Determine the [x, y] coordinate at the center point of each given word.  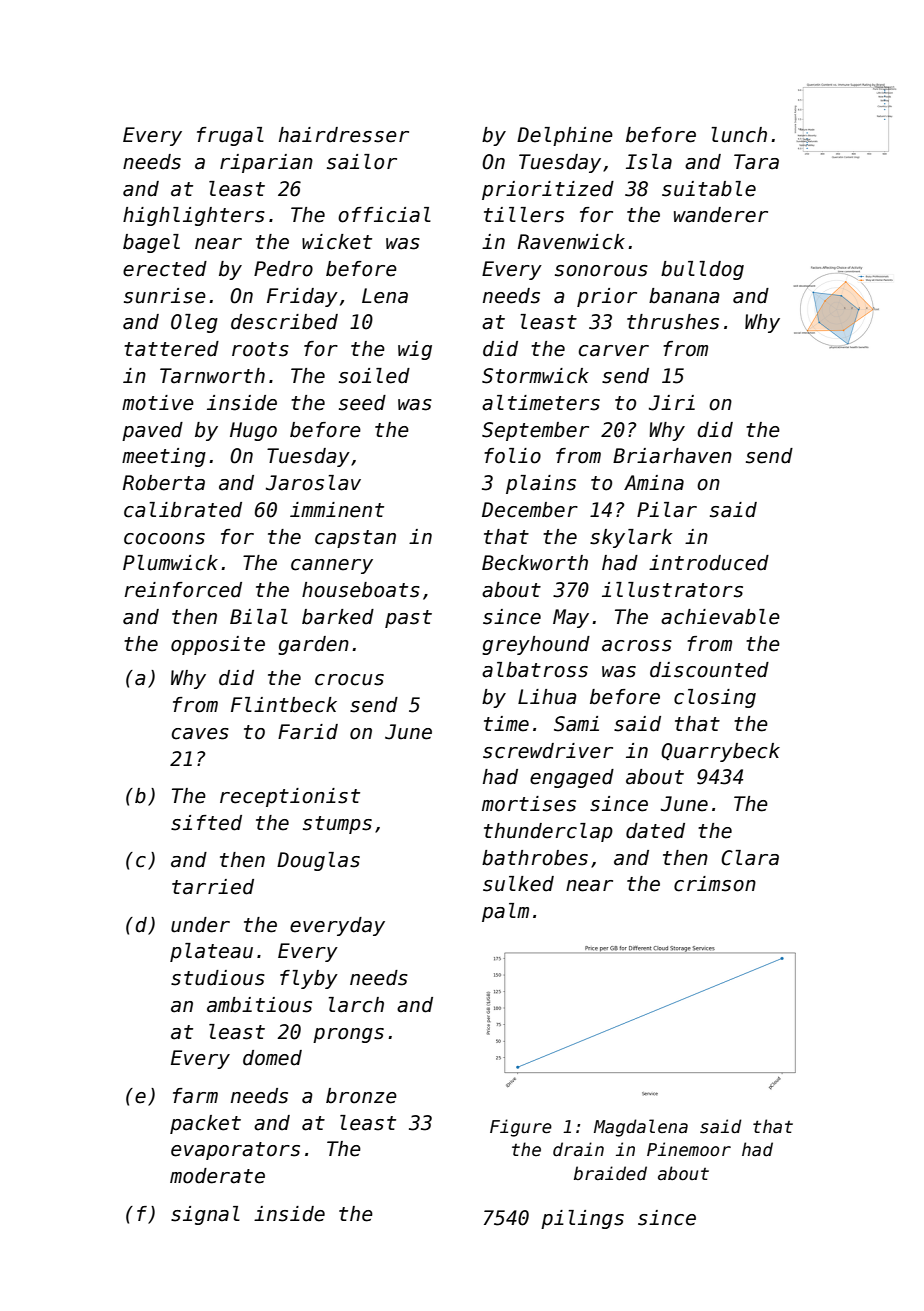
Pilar [667, 510]
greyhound [536, 645]
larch [356, 1005]
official [384, 215]
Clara [750, 858]
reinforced [183, 590]
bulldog [702, 270]
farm [195, 1096]
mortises [529, 804]
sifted [206, 823]
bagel [151, 243]
